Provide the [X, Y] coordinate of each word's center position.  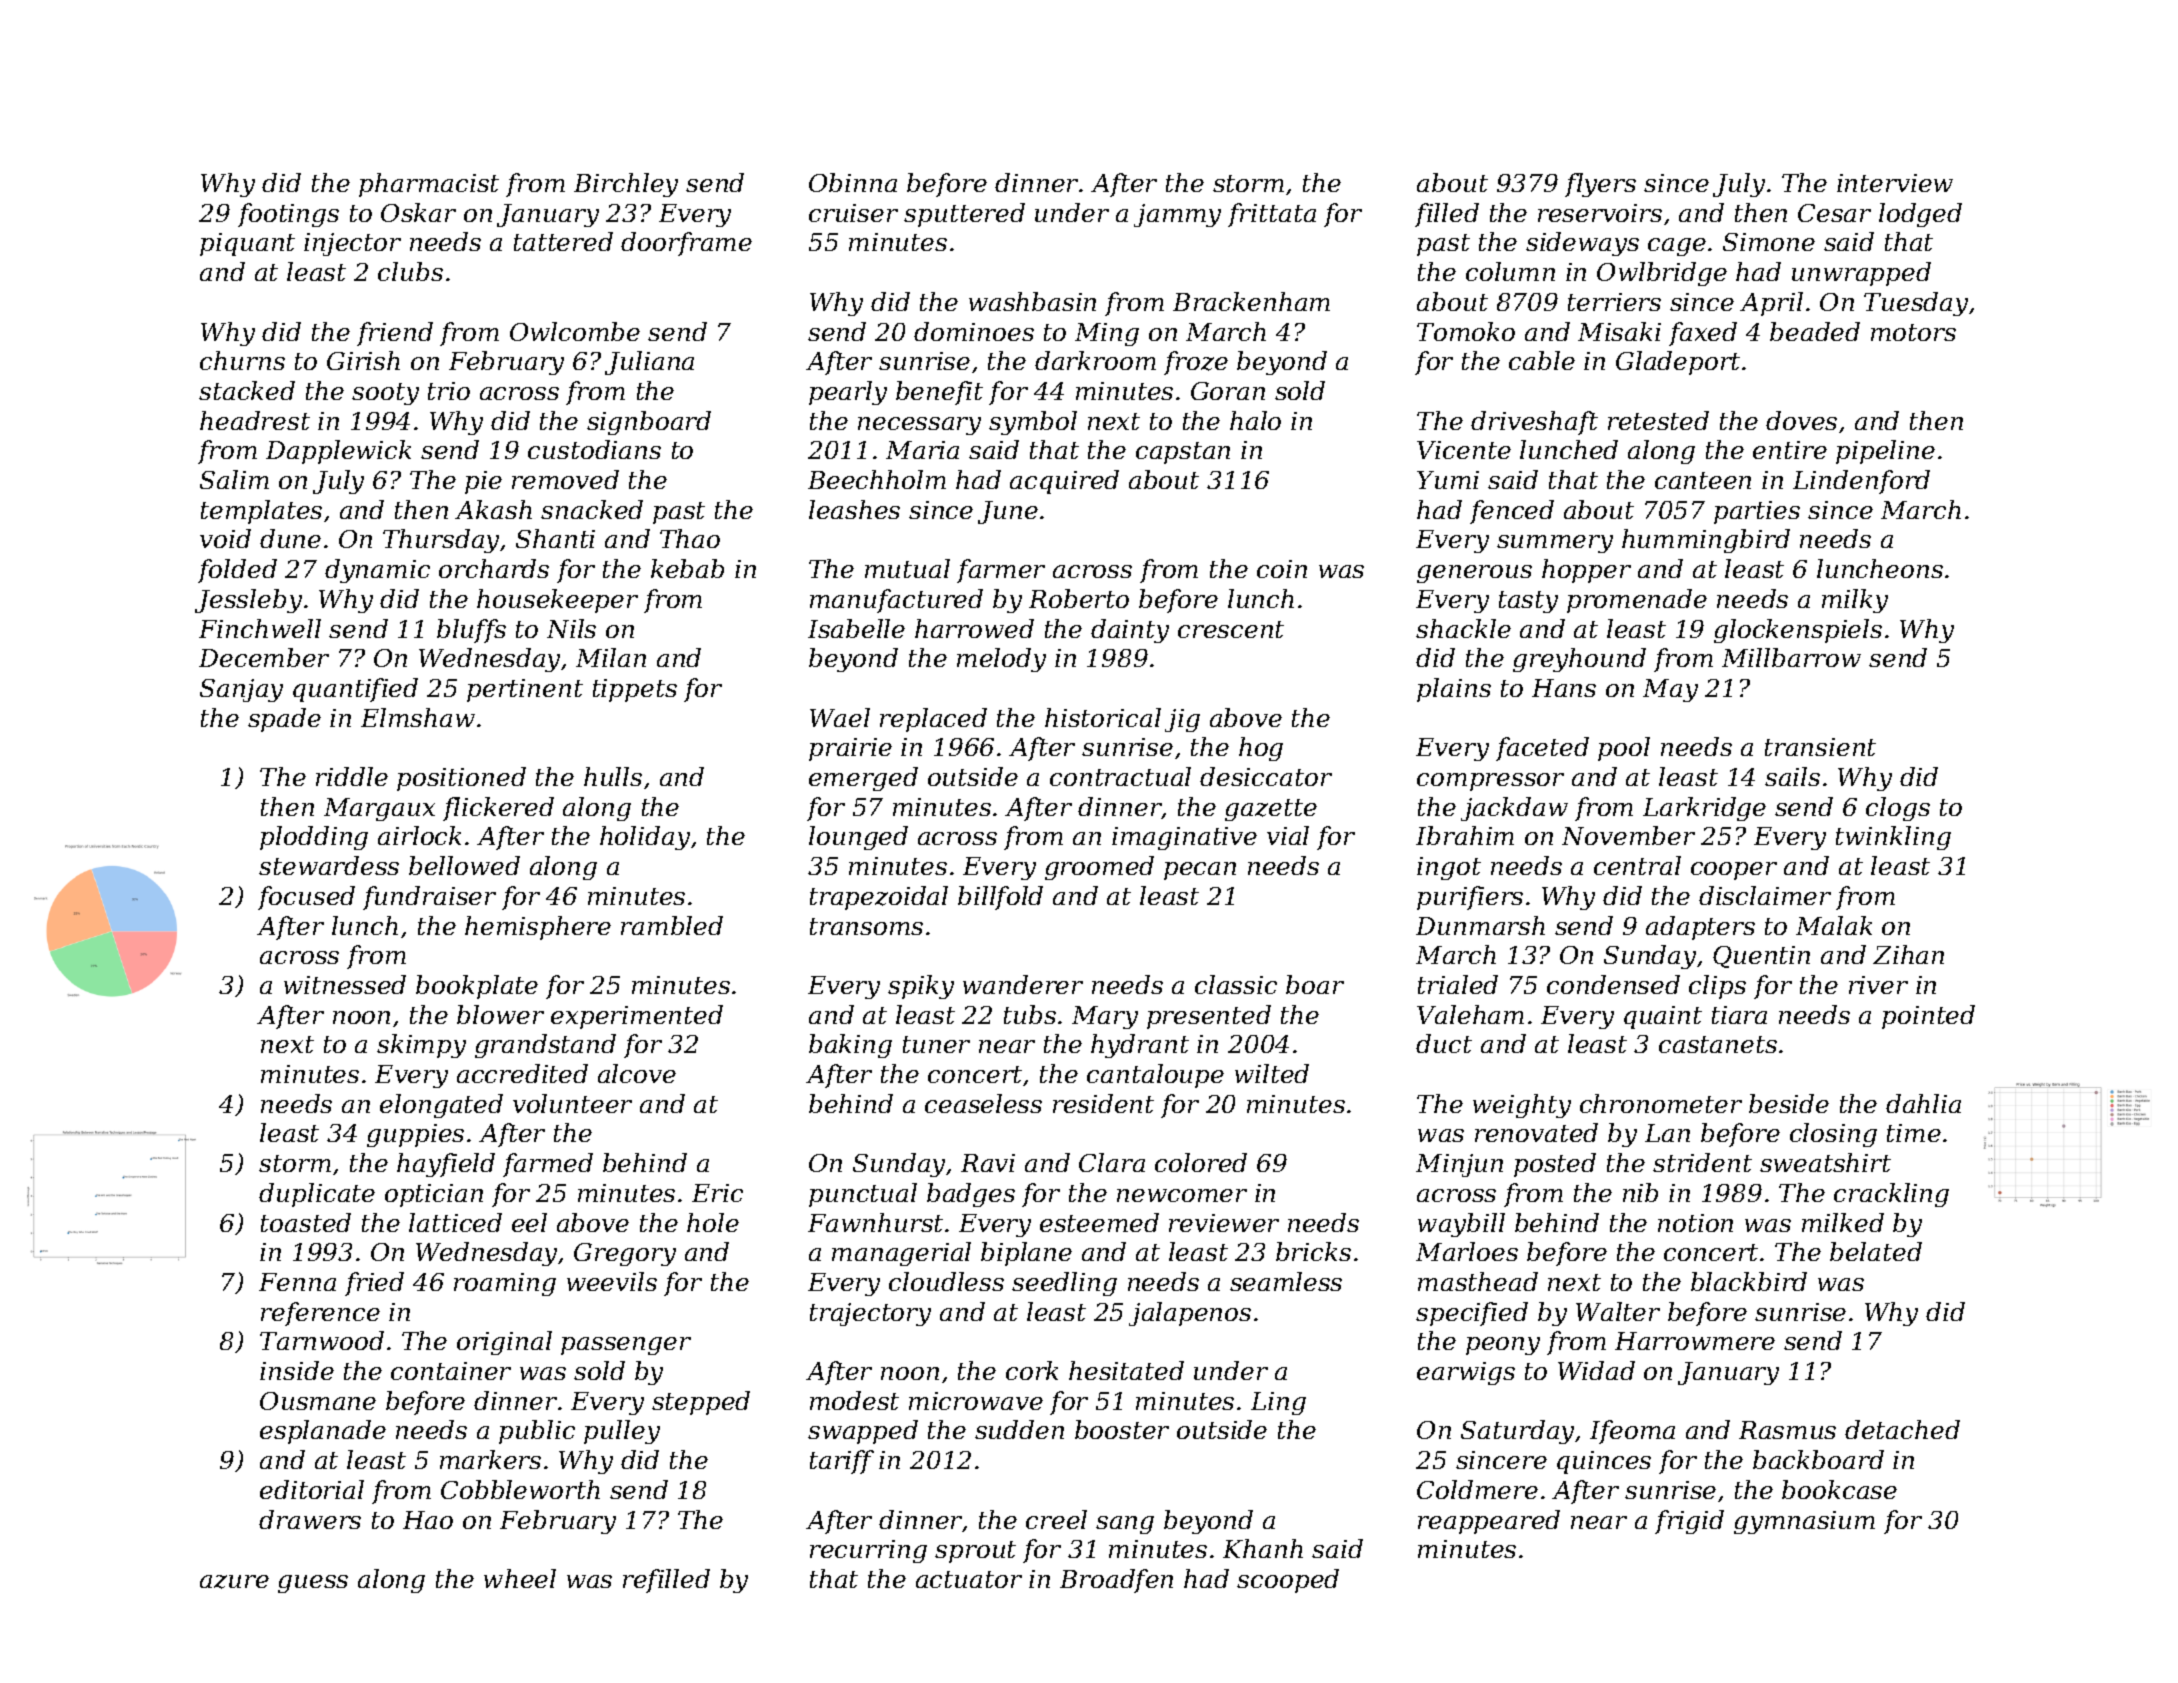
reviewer [1224, 1223]
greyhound [1579, 660]
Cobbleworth [520, 1489]
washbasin [1032, 301]
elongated [441, 1106]
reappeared [1489, 1522]
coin [1282, 569]
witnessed [345, 984]
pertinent [525, 690]
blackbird [1749, 1281]
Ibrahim [1465, 835]
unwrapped [1861, 274]
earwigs [1466, 1373]
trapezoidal [879, 898]
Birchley [626, 185]
